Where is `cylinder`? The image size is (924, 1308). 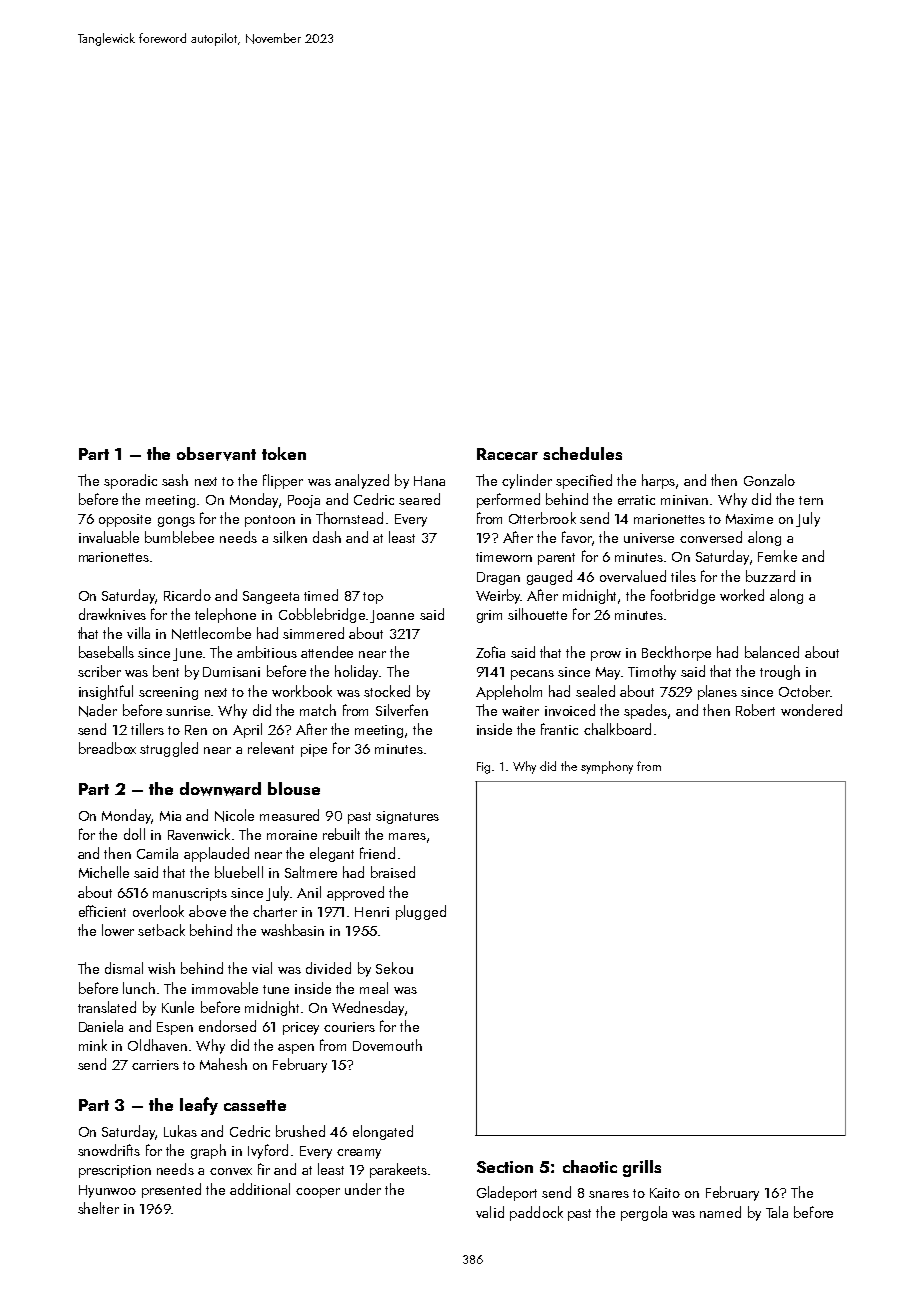 cylinder is located at coordinates (527, 481).
